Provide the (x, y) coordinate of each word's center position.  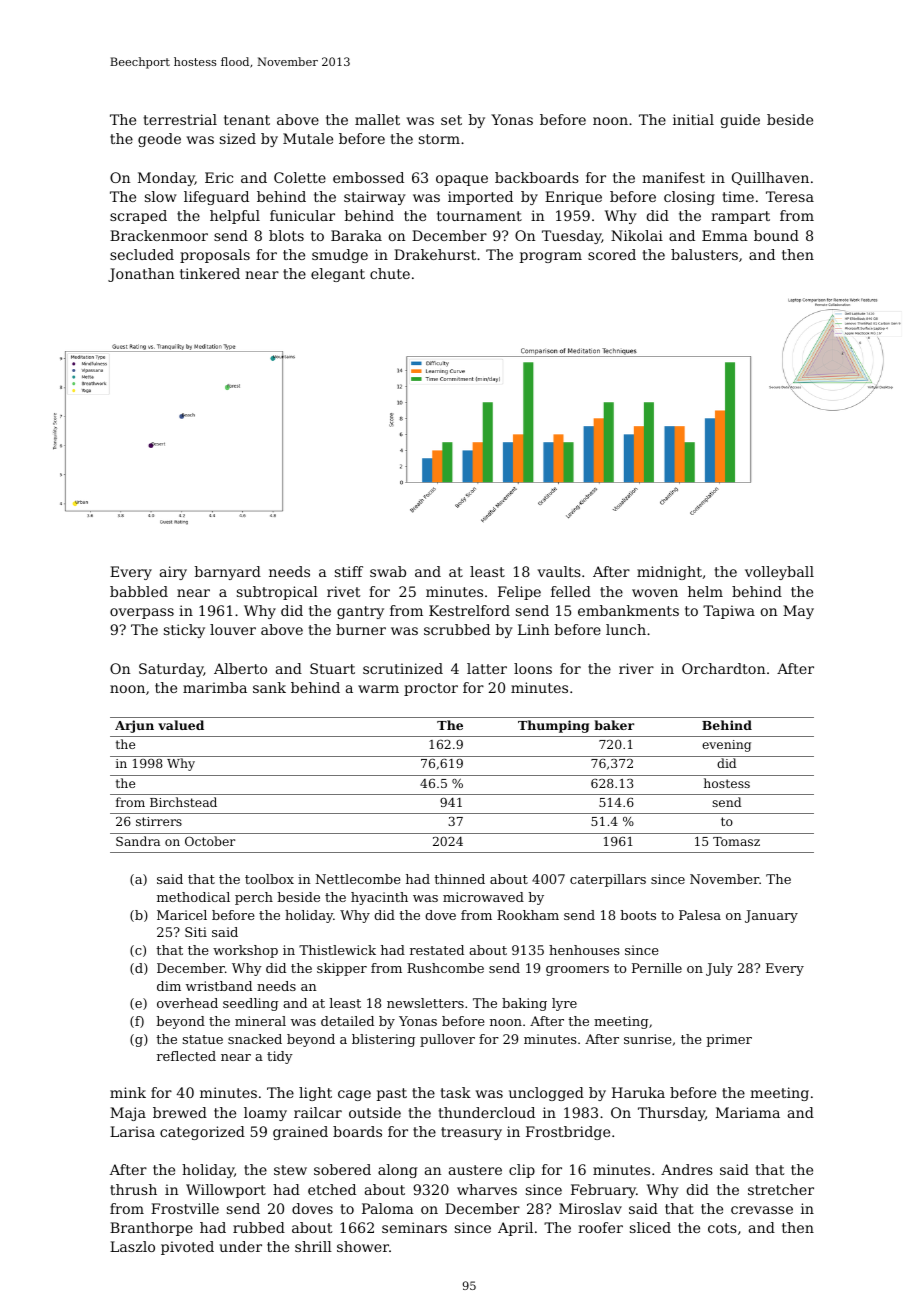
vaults (559, 571)
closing (689, 198)
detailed (347, 1021)
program (551, 257)
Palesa (700, 915)
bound (776, 235)
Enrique (573, 198)
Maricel (182, 915)
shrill (313, 1246)
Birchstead (183, 802)
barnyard (228, 573)
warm (378, 689)
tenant (247, 120)
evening (726, 746)
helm (705, 591)
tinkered (210, 273)
